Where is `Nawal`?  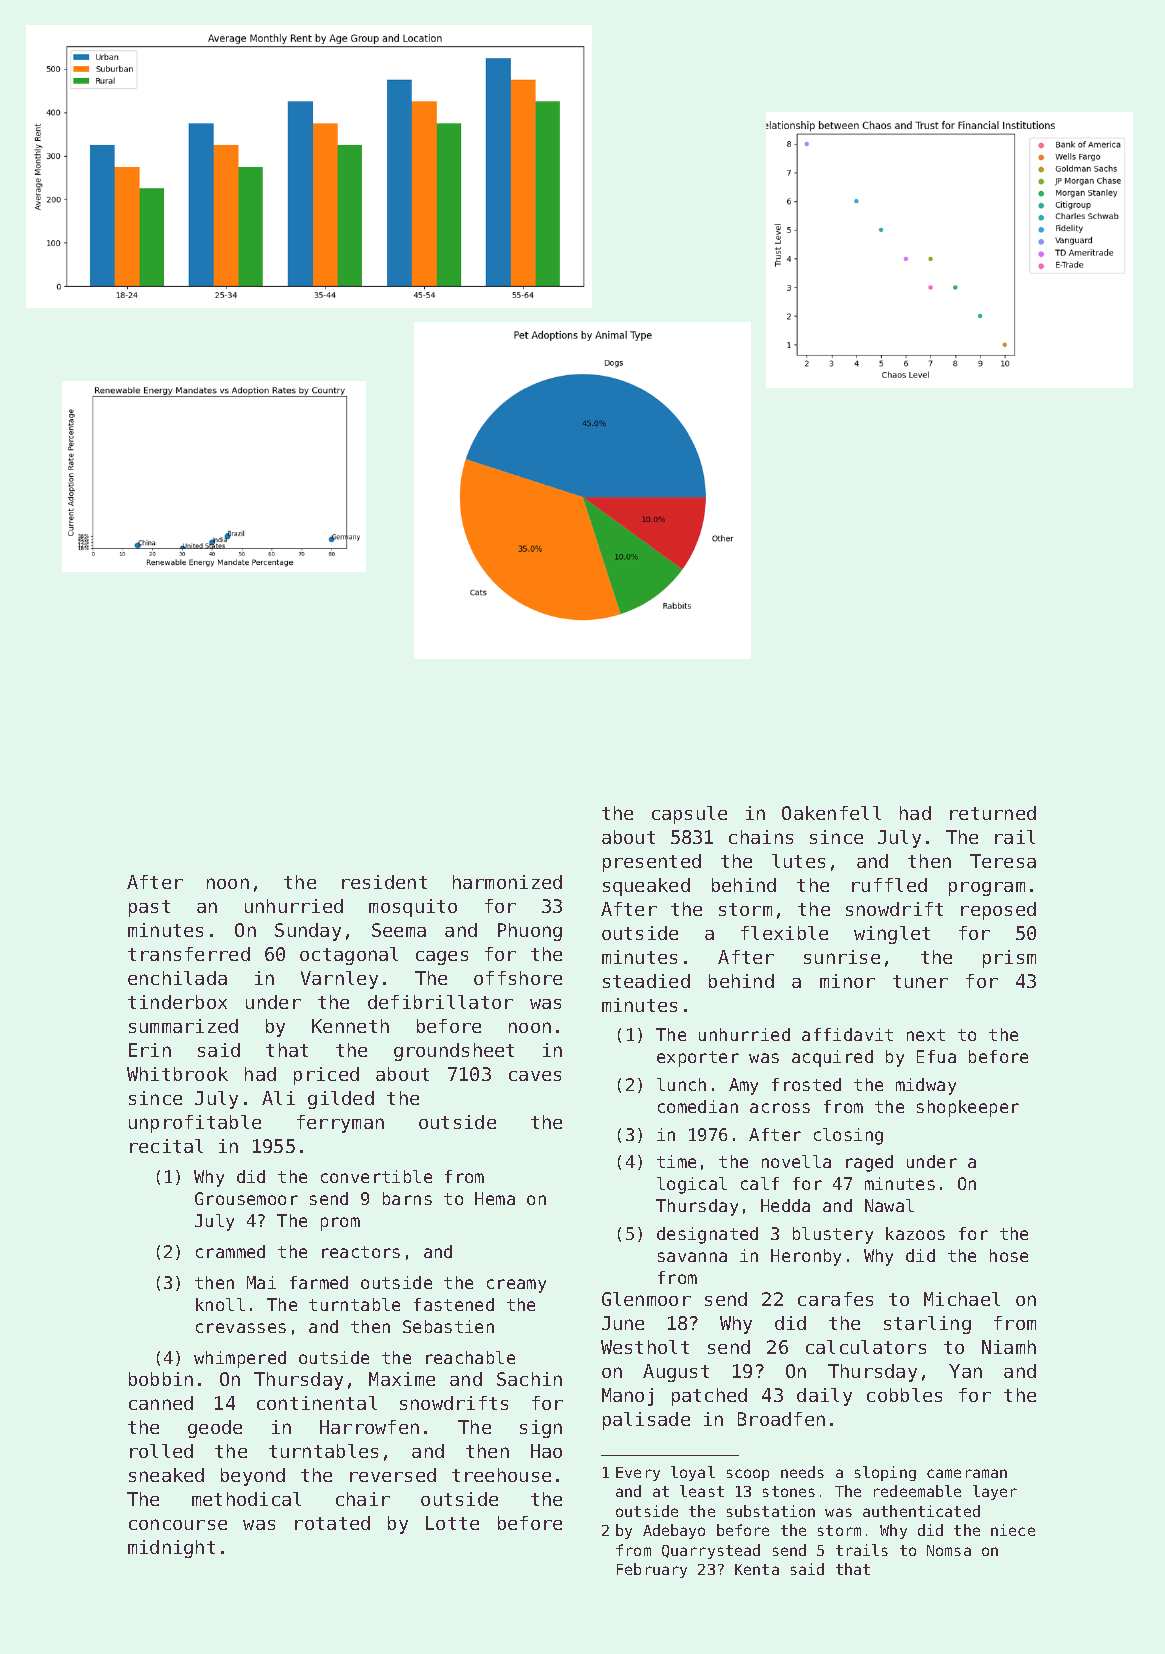
Nawal is located at coordinates (889, 1205).
